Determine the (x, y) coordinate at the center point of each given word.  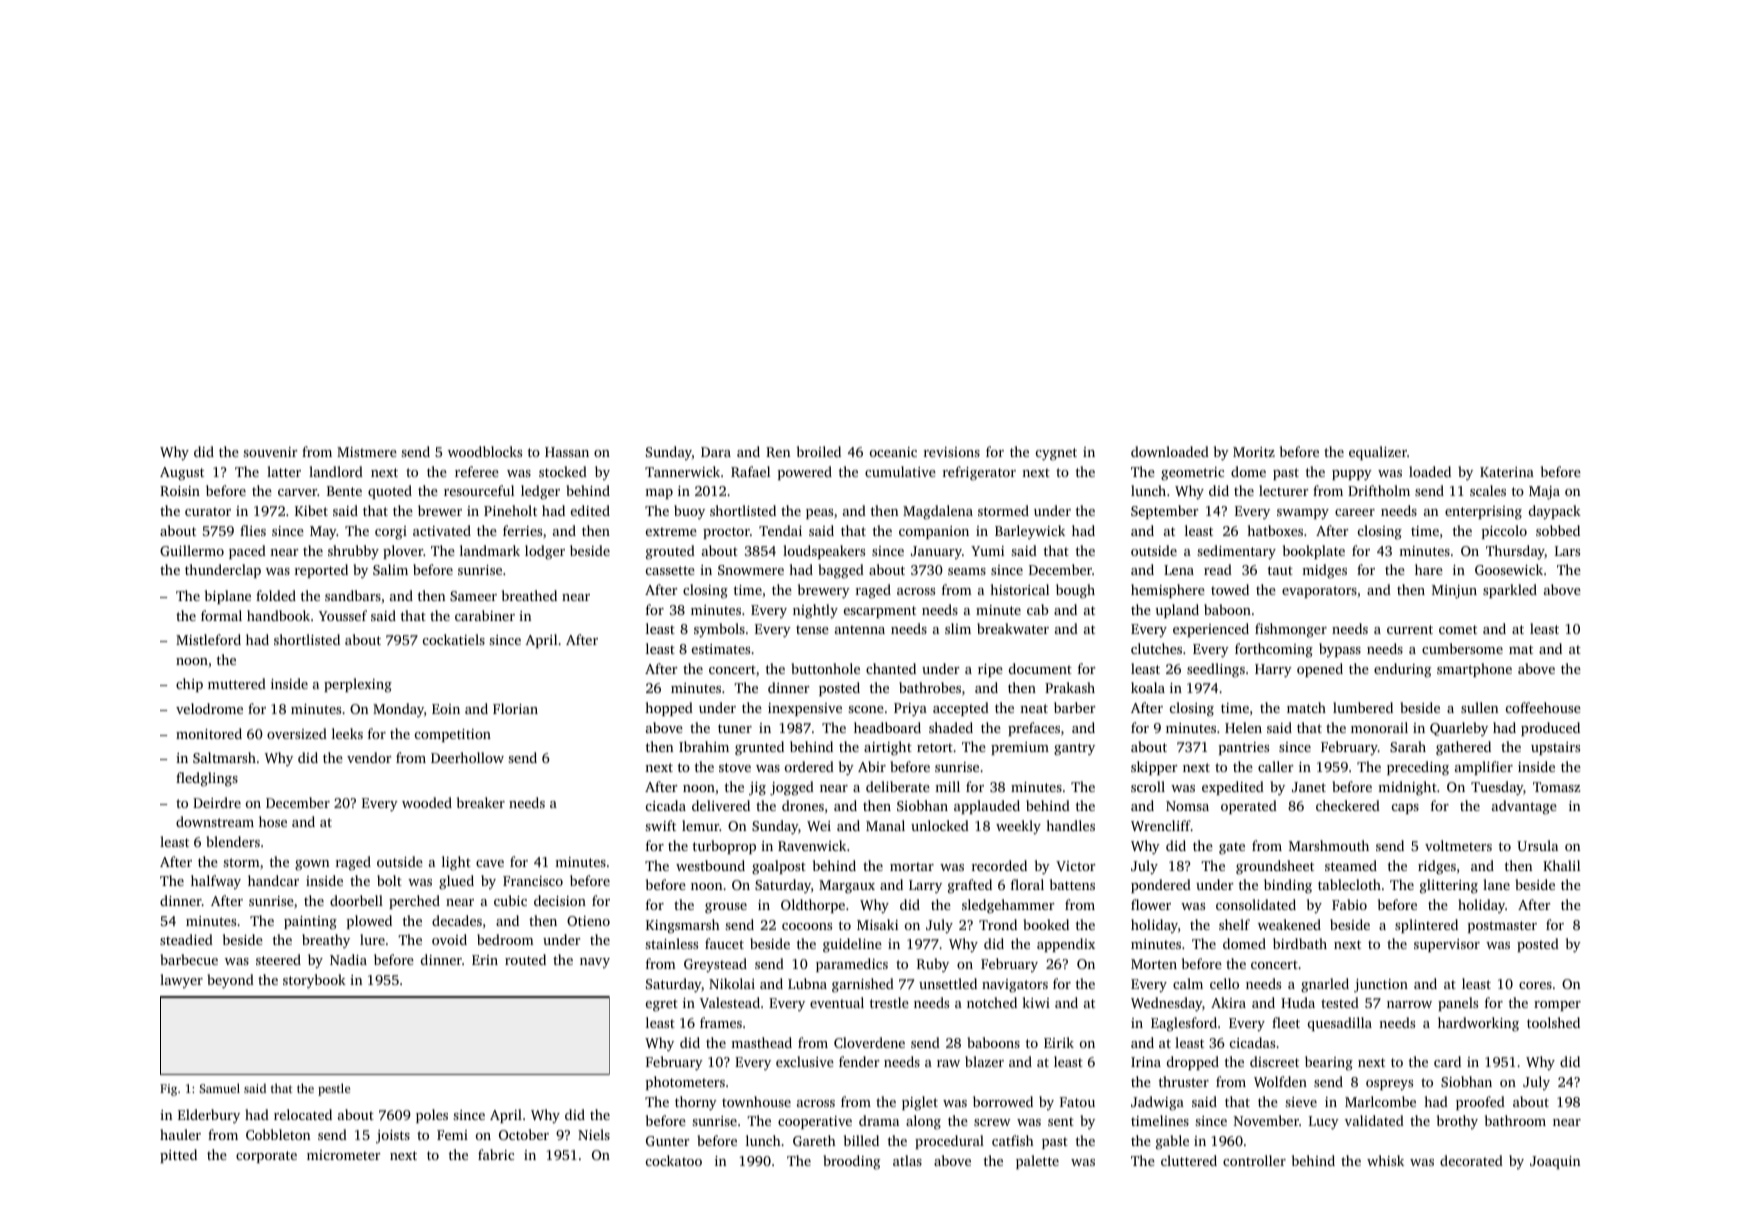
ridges (1437, 867)
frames (721, 1022)
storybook (314, 981)
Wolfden (1280, 1081)
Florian (515, 708)
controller (1254, 1160)
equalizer (1378, 453)
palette (1037, 1162)
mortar (912, 866)
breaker (481, 802)
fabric (496, 1154)
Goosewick (1509, 569)
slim (958, 628)
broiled (819, 451)
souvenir (270, 452)
